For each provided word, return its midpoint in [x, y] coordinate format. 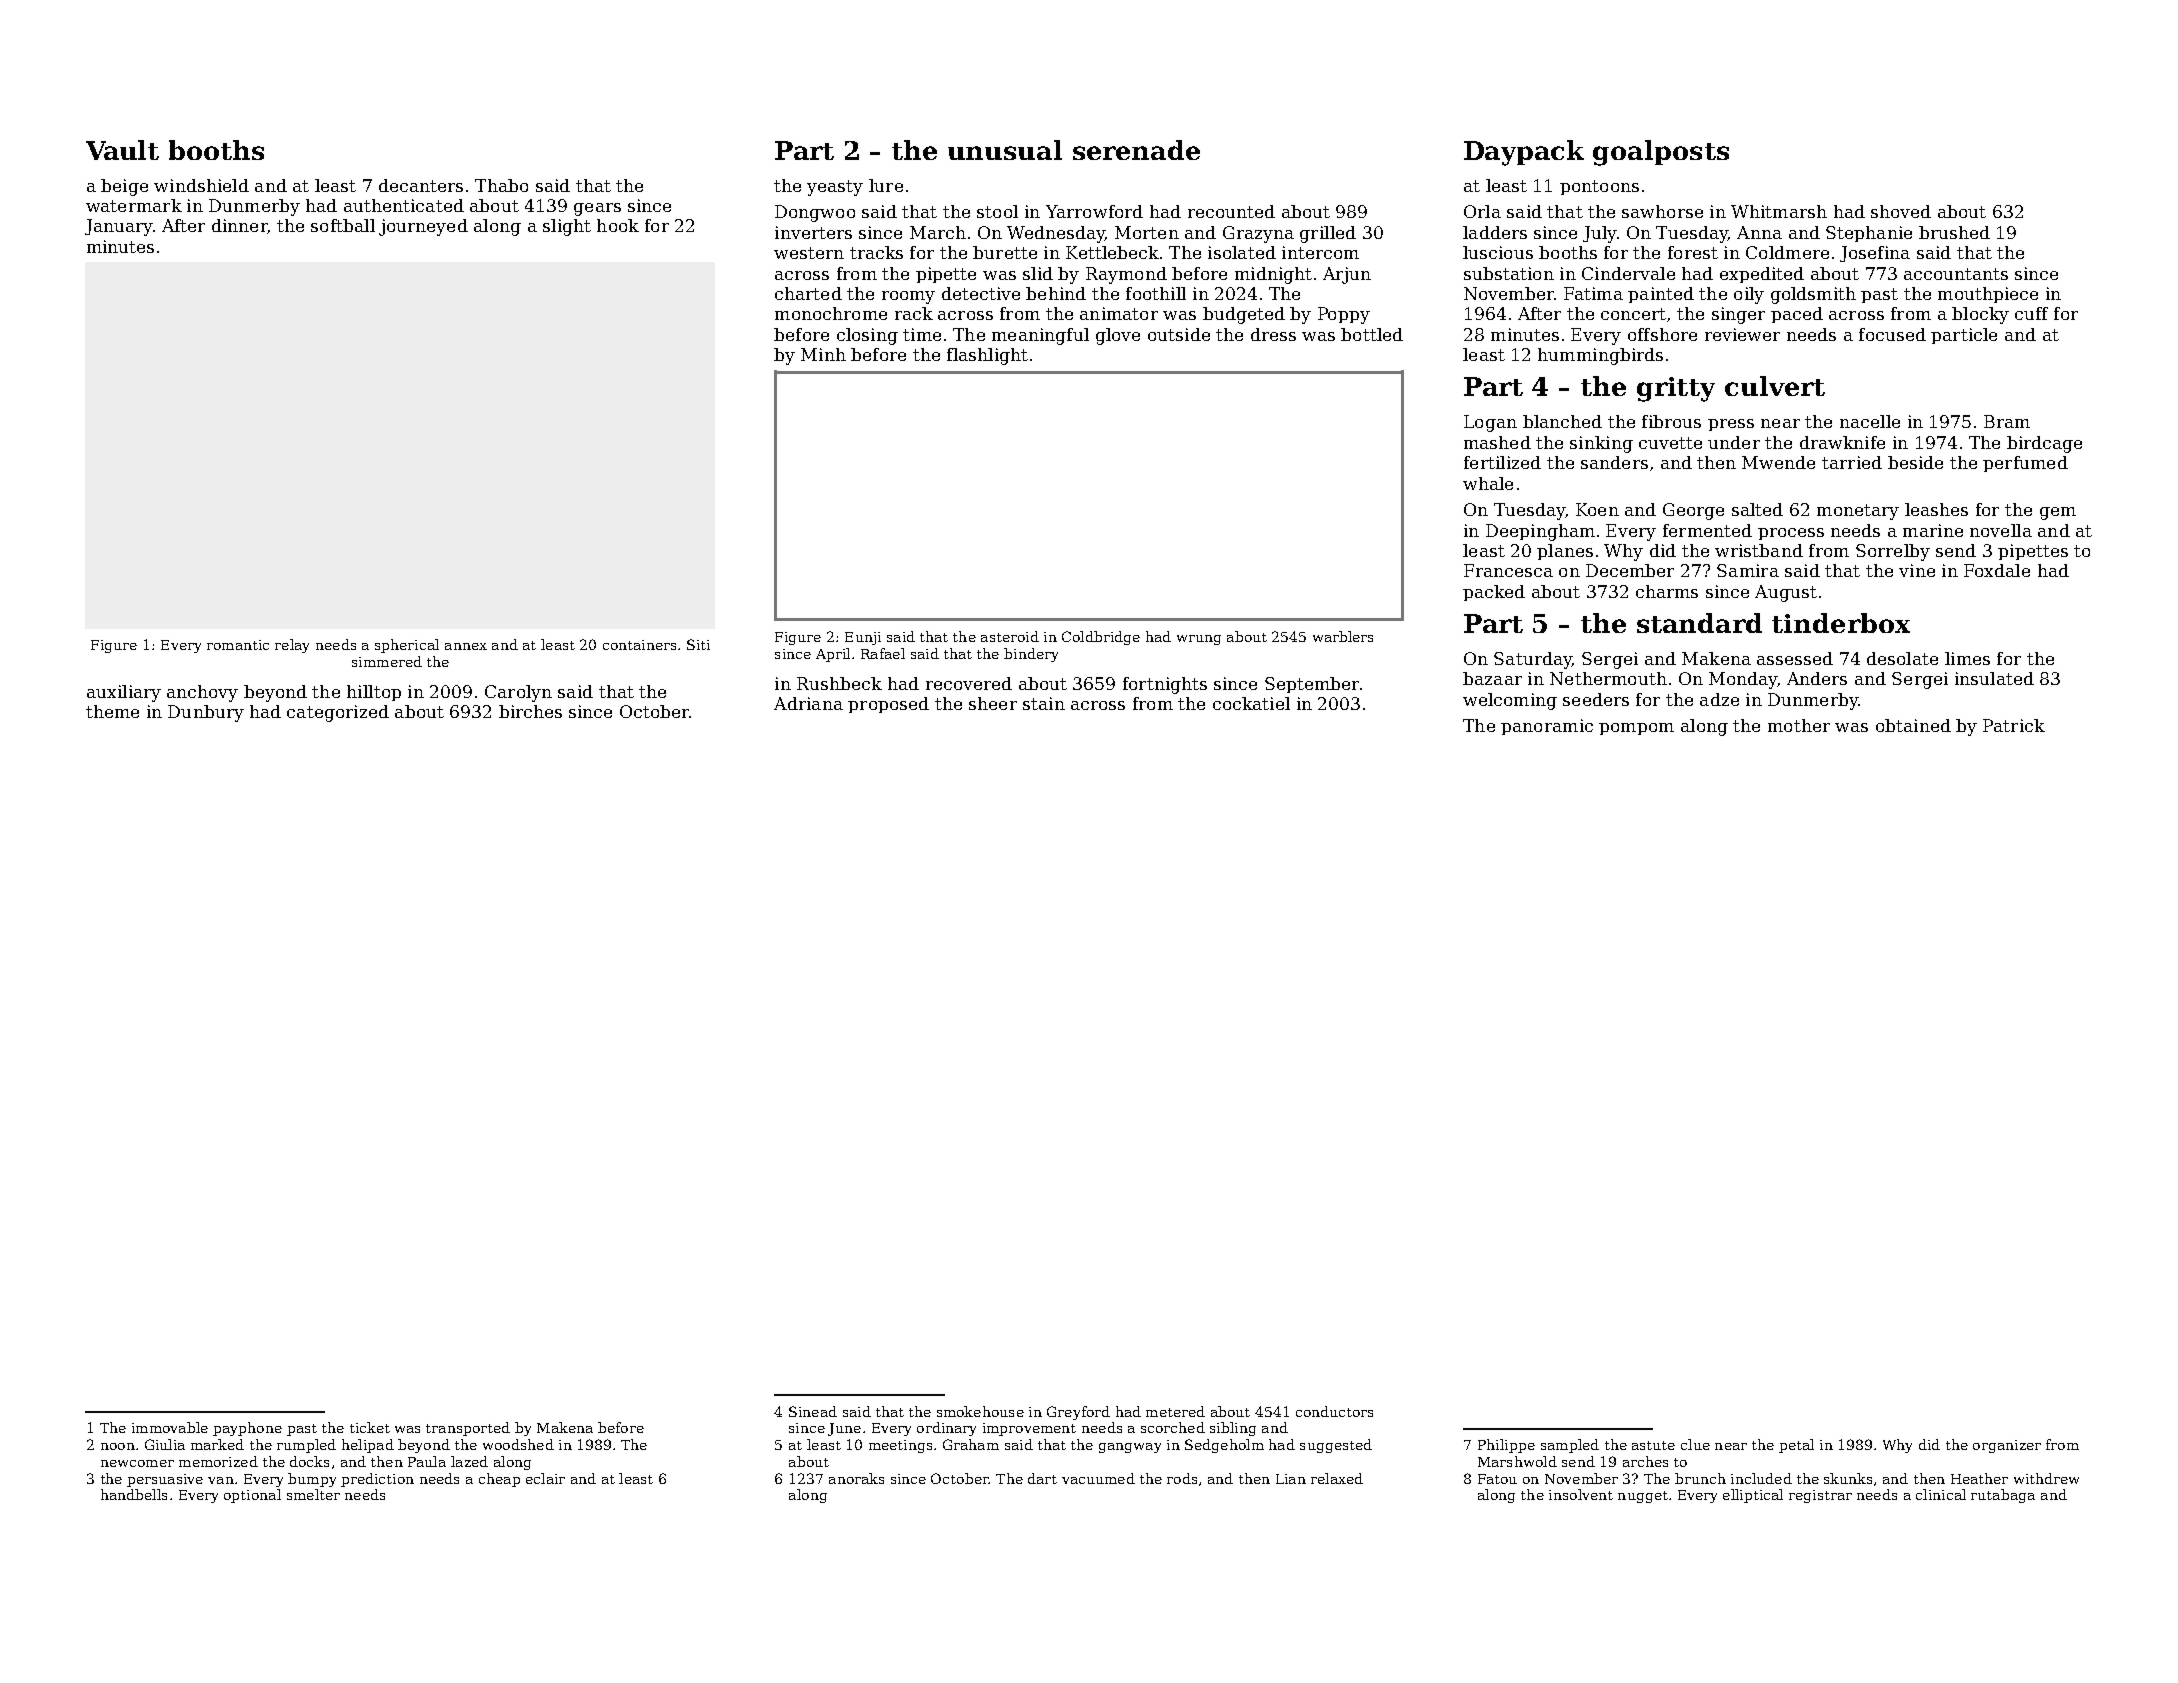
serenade [1136, 150]
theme [112, 711]
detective [981, 293]
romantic [238, 645]
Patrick [2014, 725]
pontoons [1599, 187]
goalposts [1661, 153]
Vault [122, 150]
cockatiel [1251, 703]
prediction [377, 1480]
